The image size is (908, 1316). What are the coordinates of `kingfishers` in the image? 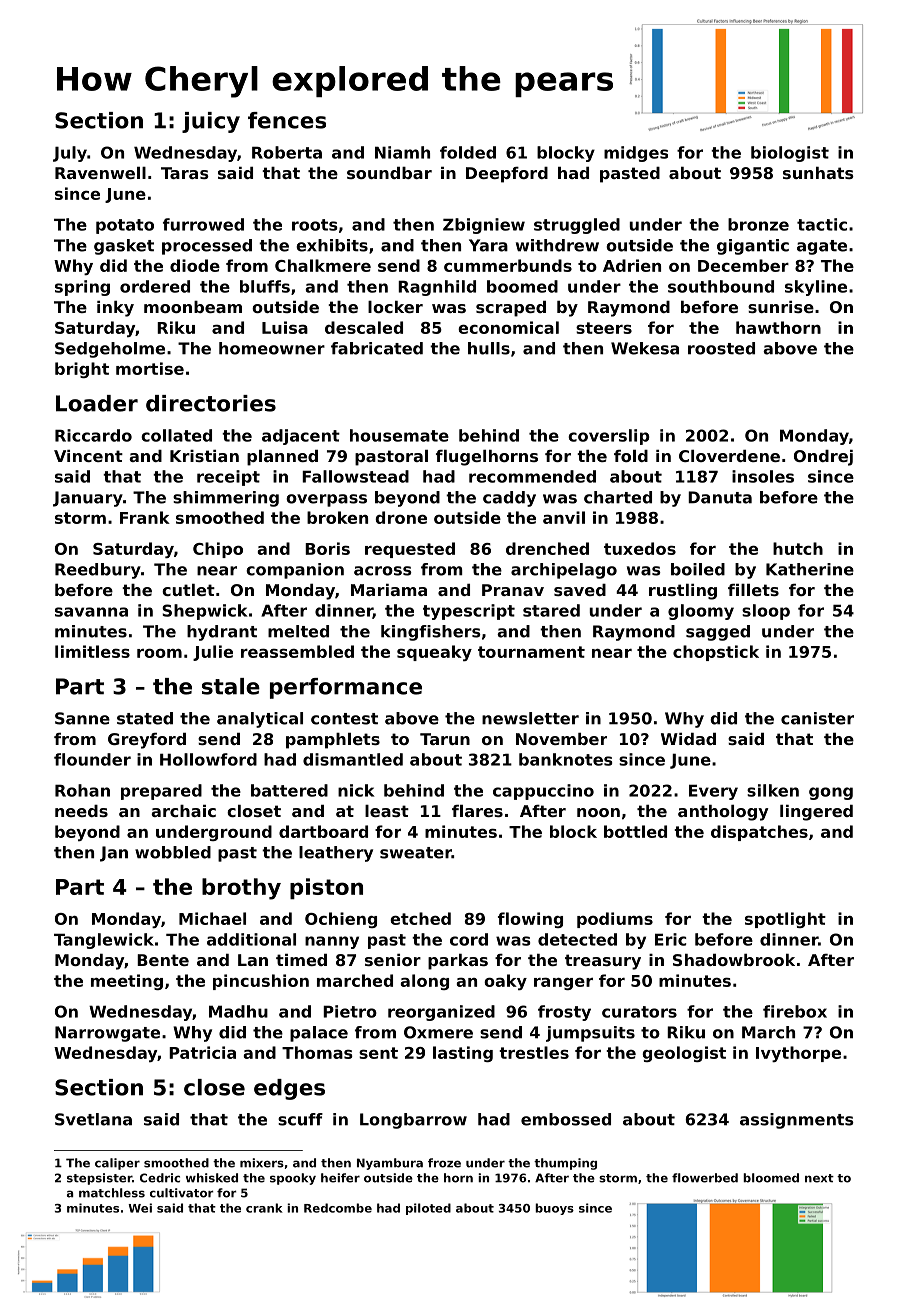 It's located at (431, 633).
